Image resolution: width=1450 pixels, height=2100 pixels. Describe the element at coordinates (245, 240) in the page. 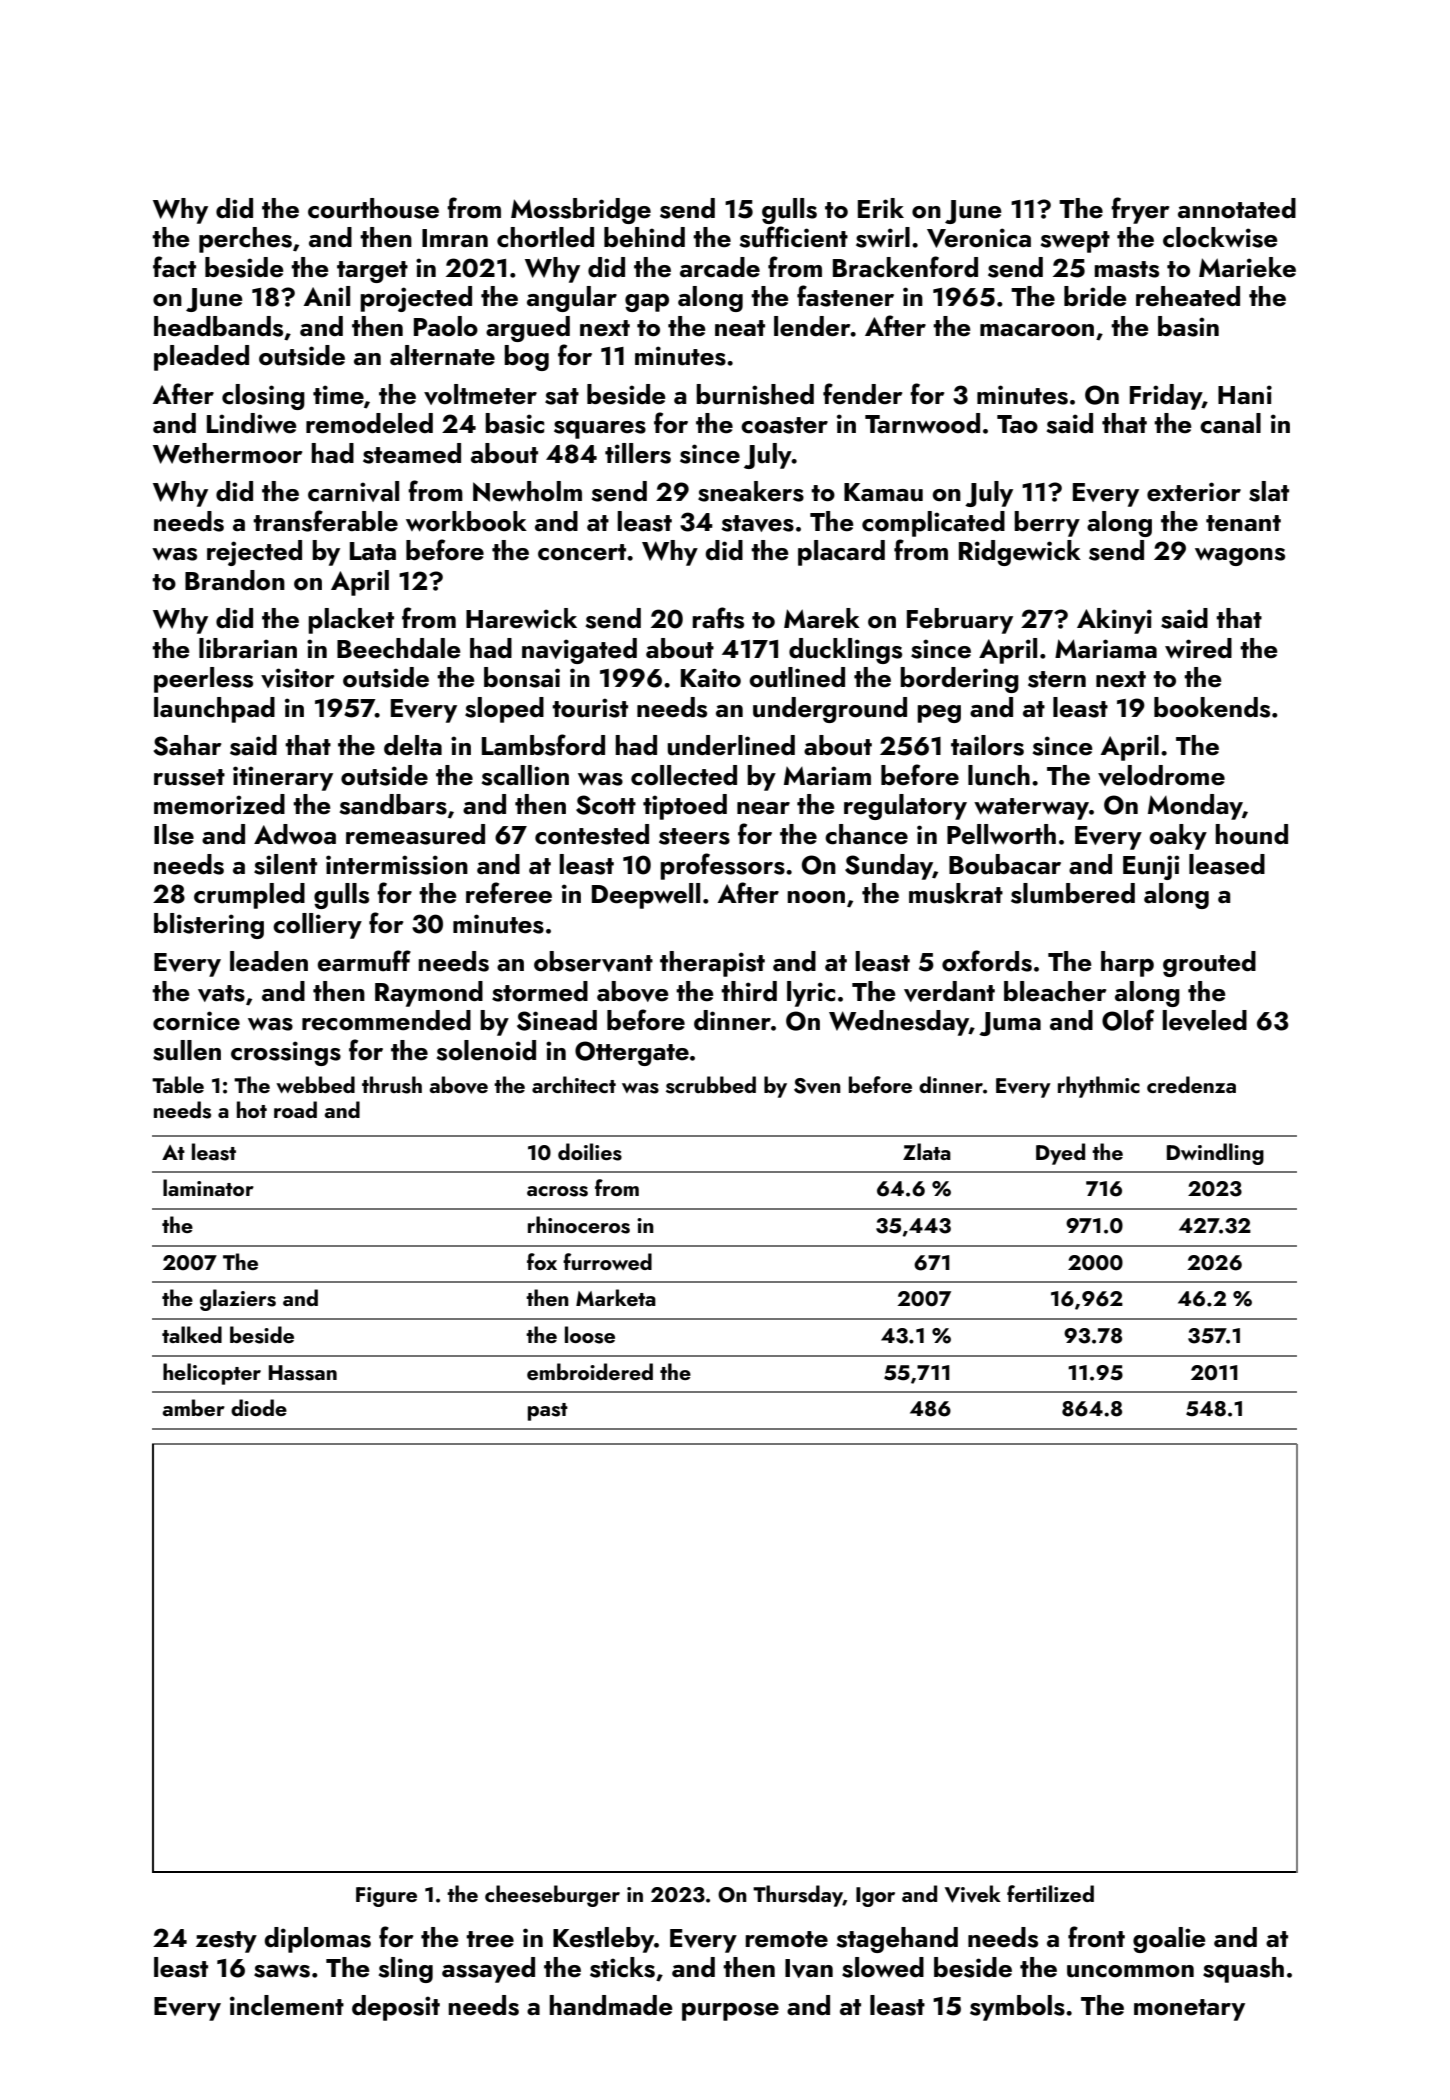

I see `perches` at that location.
